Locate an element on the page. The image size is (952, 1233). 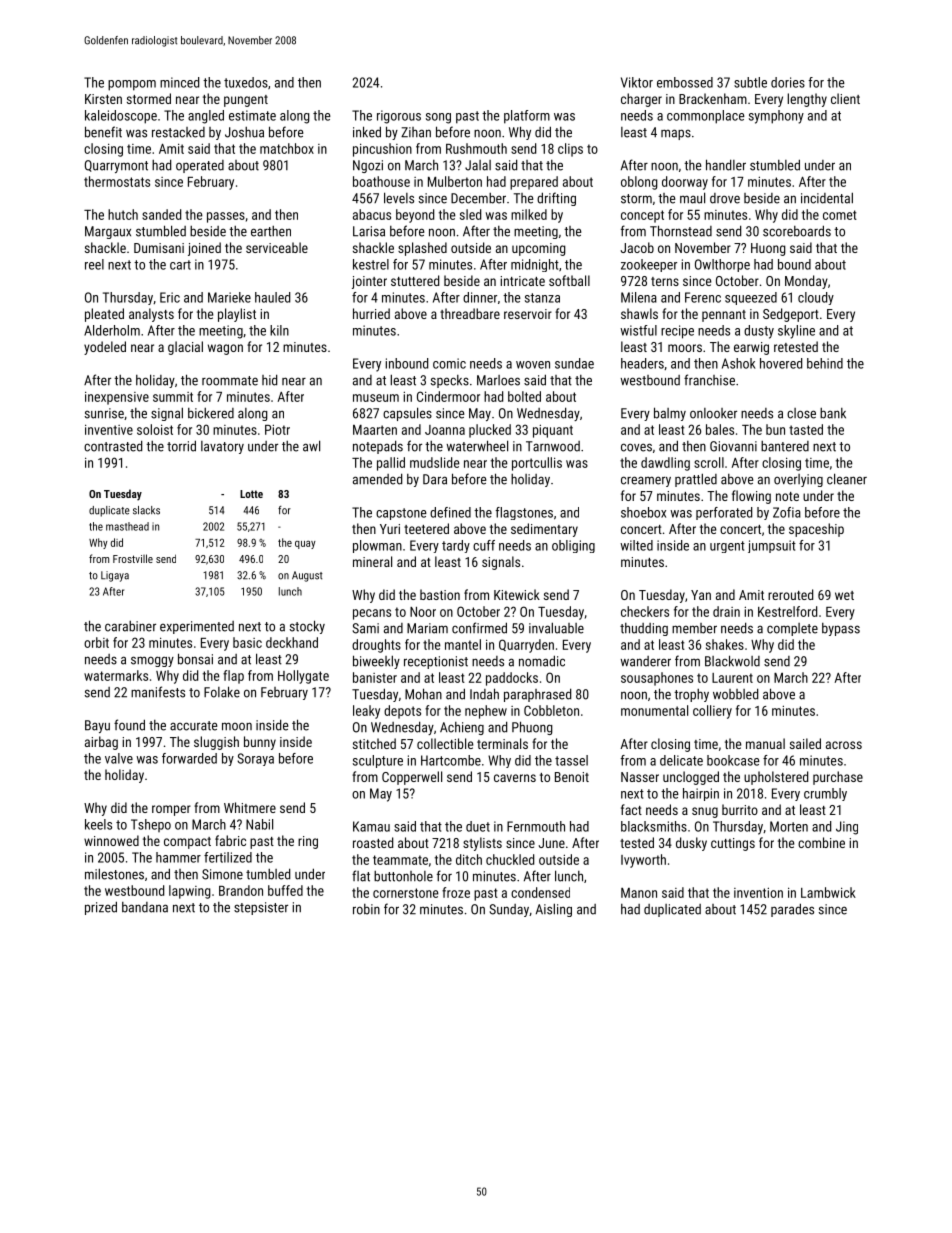
mineral is located at coordinates (372, 561).
